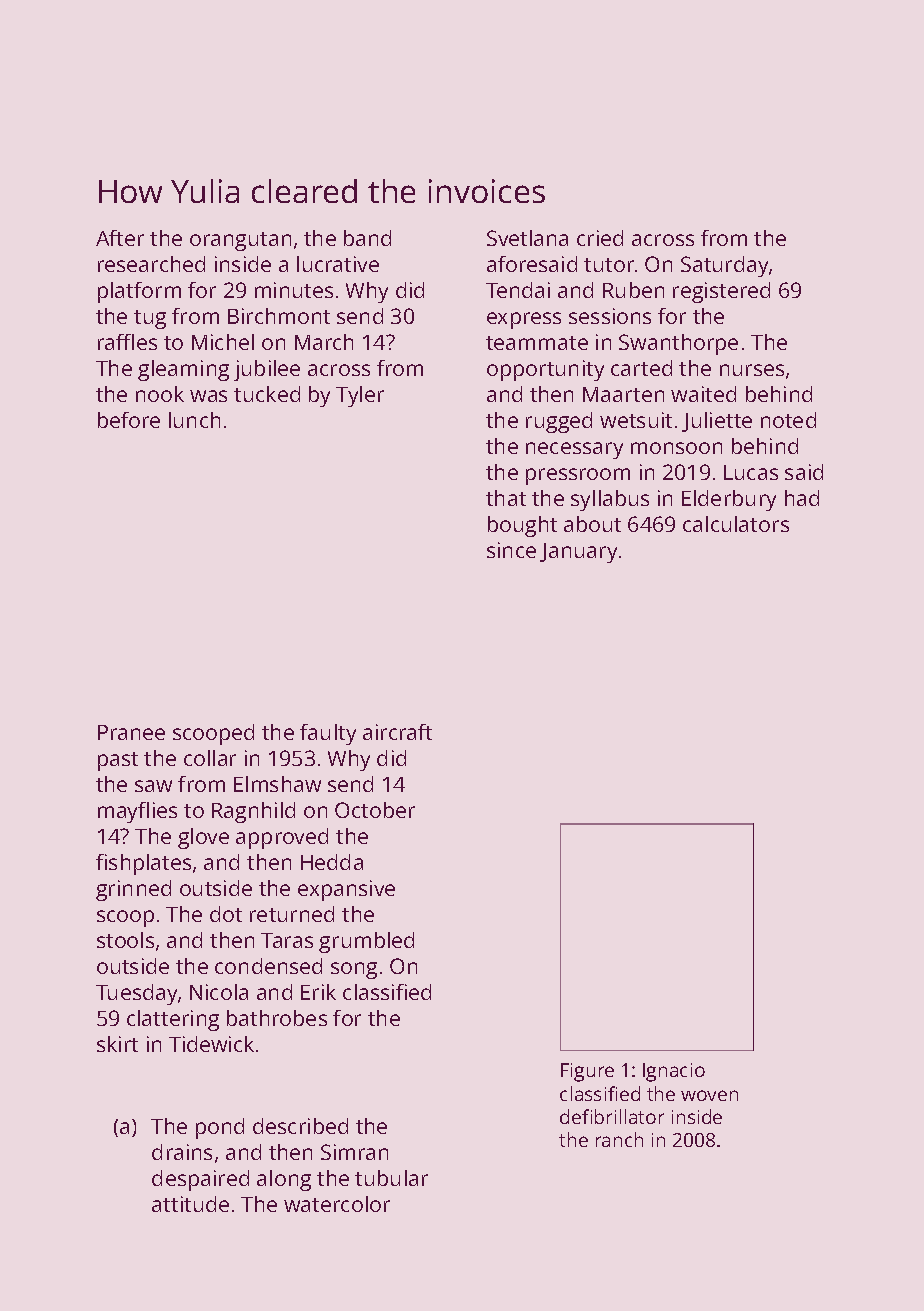  Describe the element at coordinates (182, 1152) in the image. I see `drains` at that location.
